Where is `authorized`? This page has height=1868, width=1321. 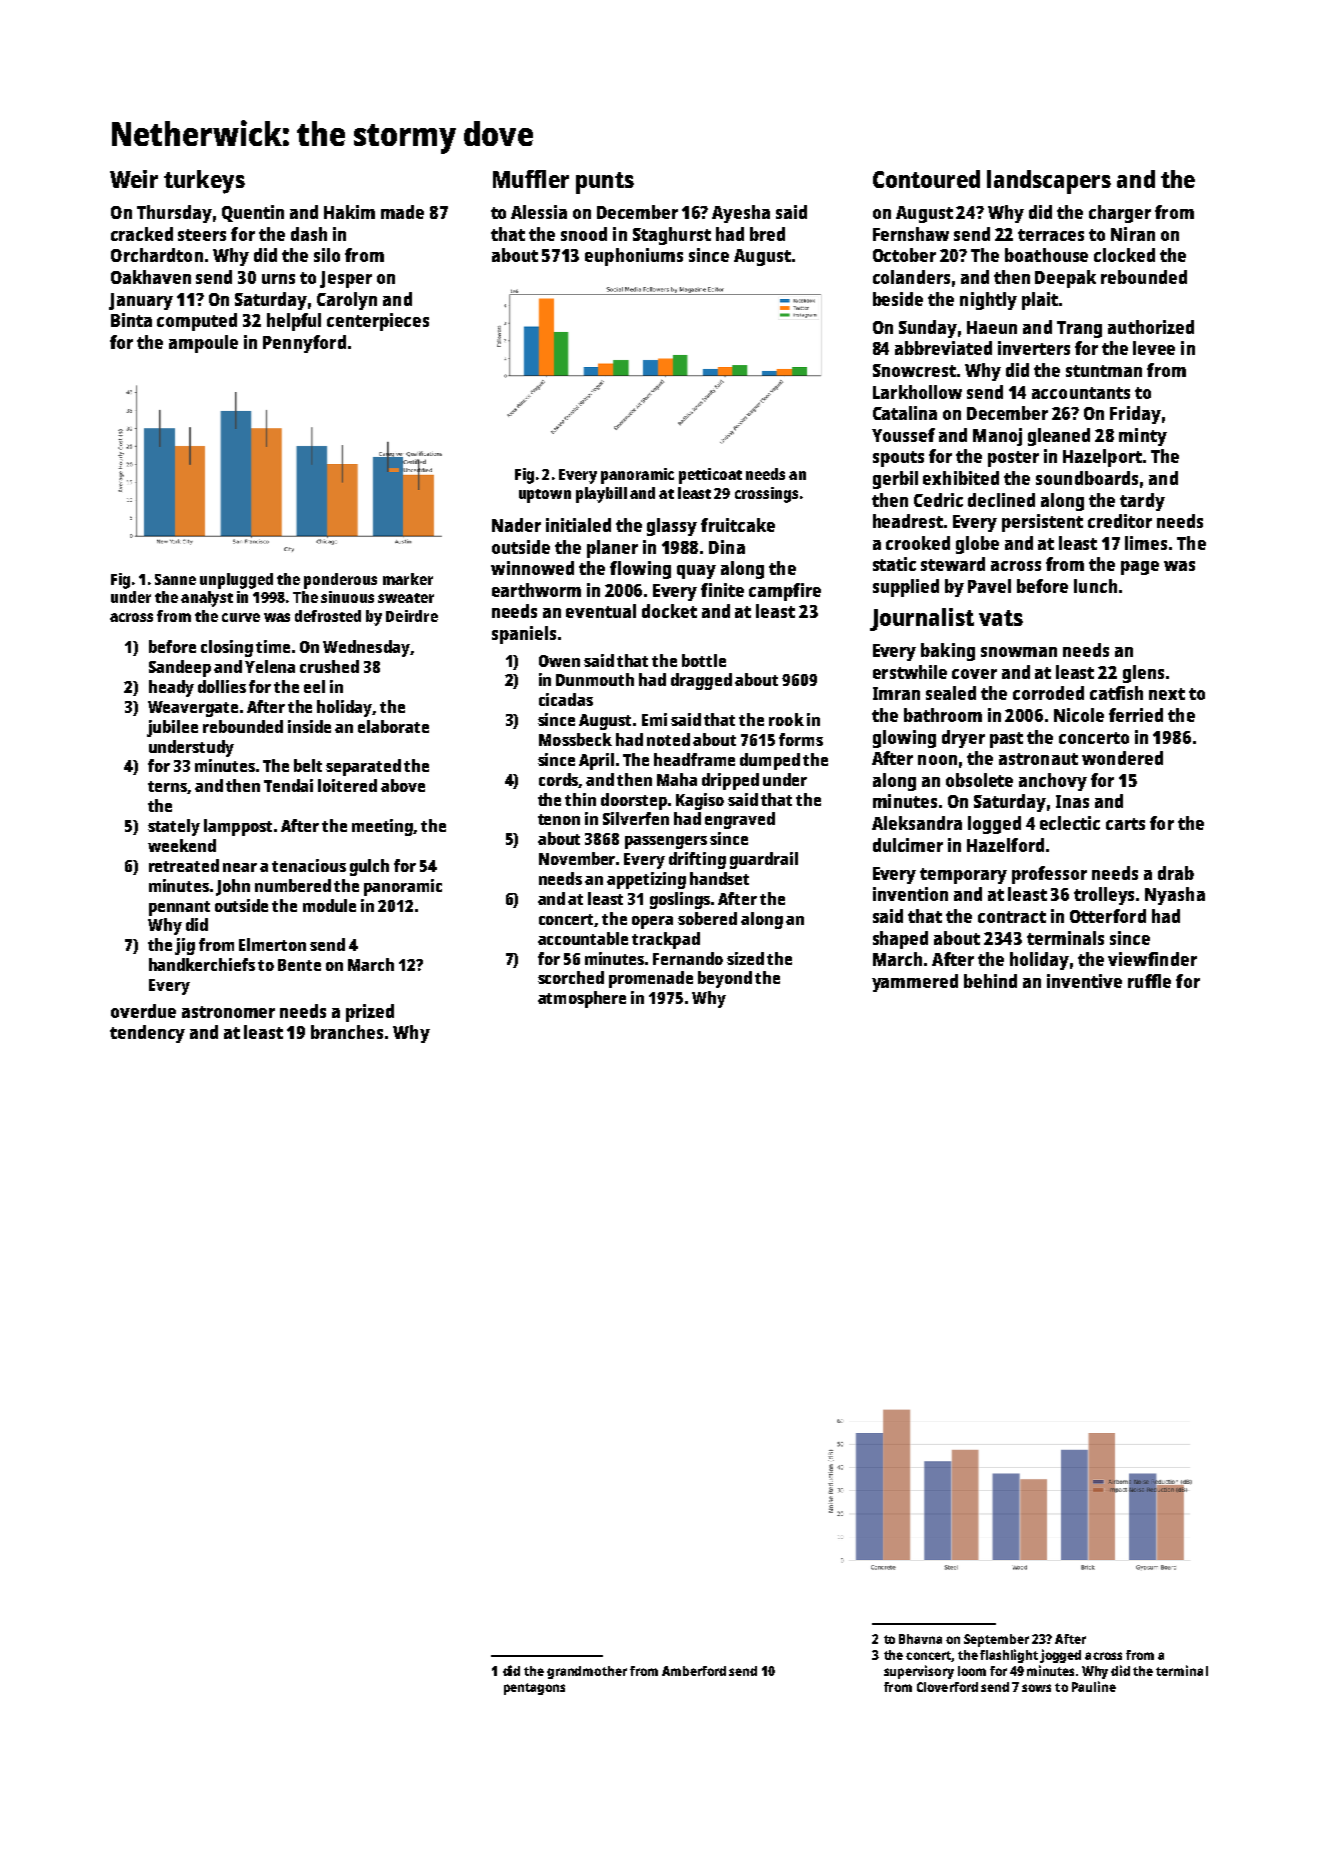
authorized is located at coordinates (1151, 327).
